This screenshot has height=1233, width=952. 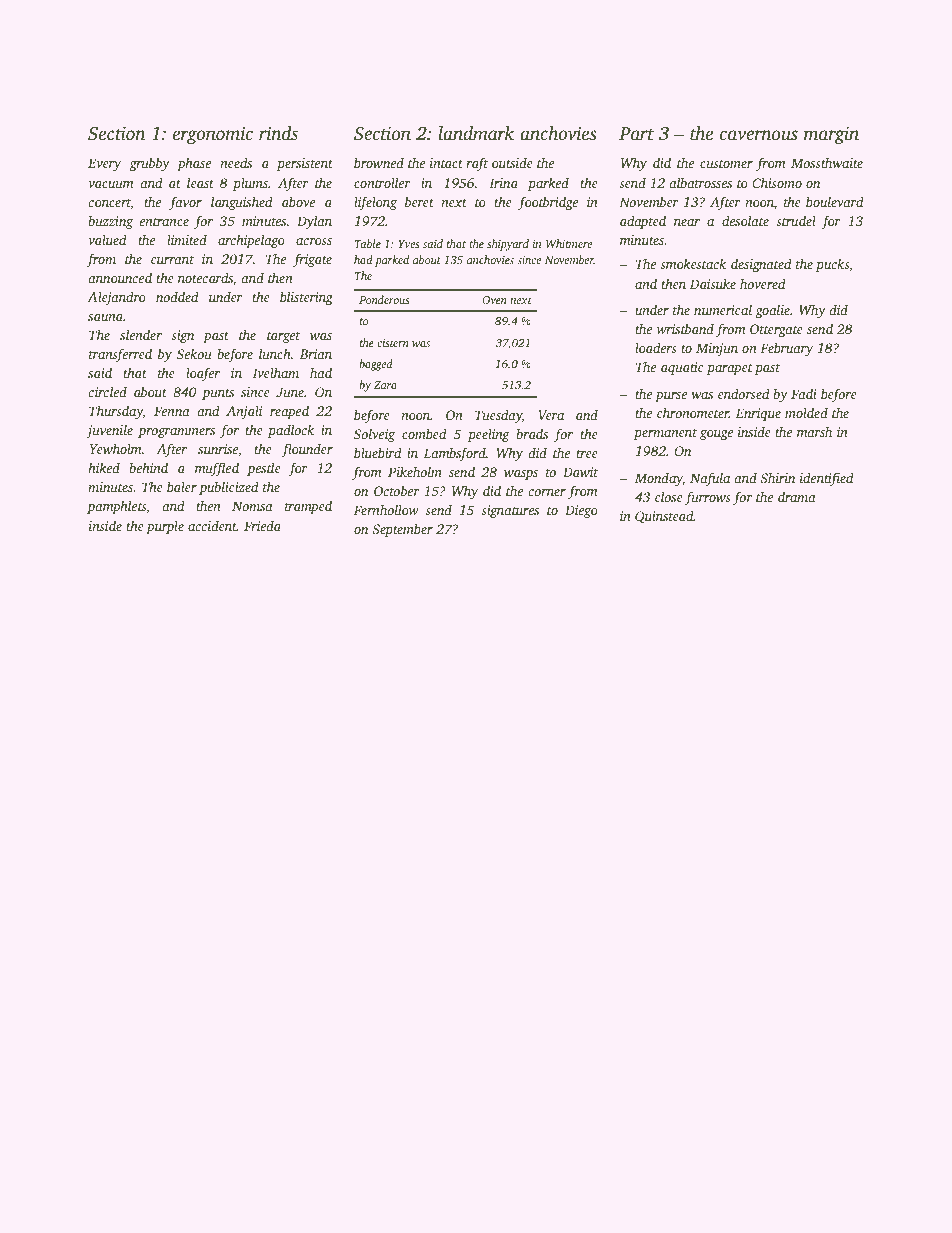 I want to click on customer, so click(x=726, y=164).
